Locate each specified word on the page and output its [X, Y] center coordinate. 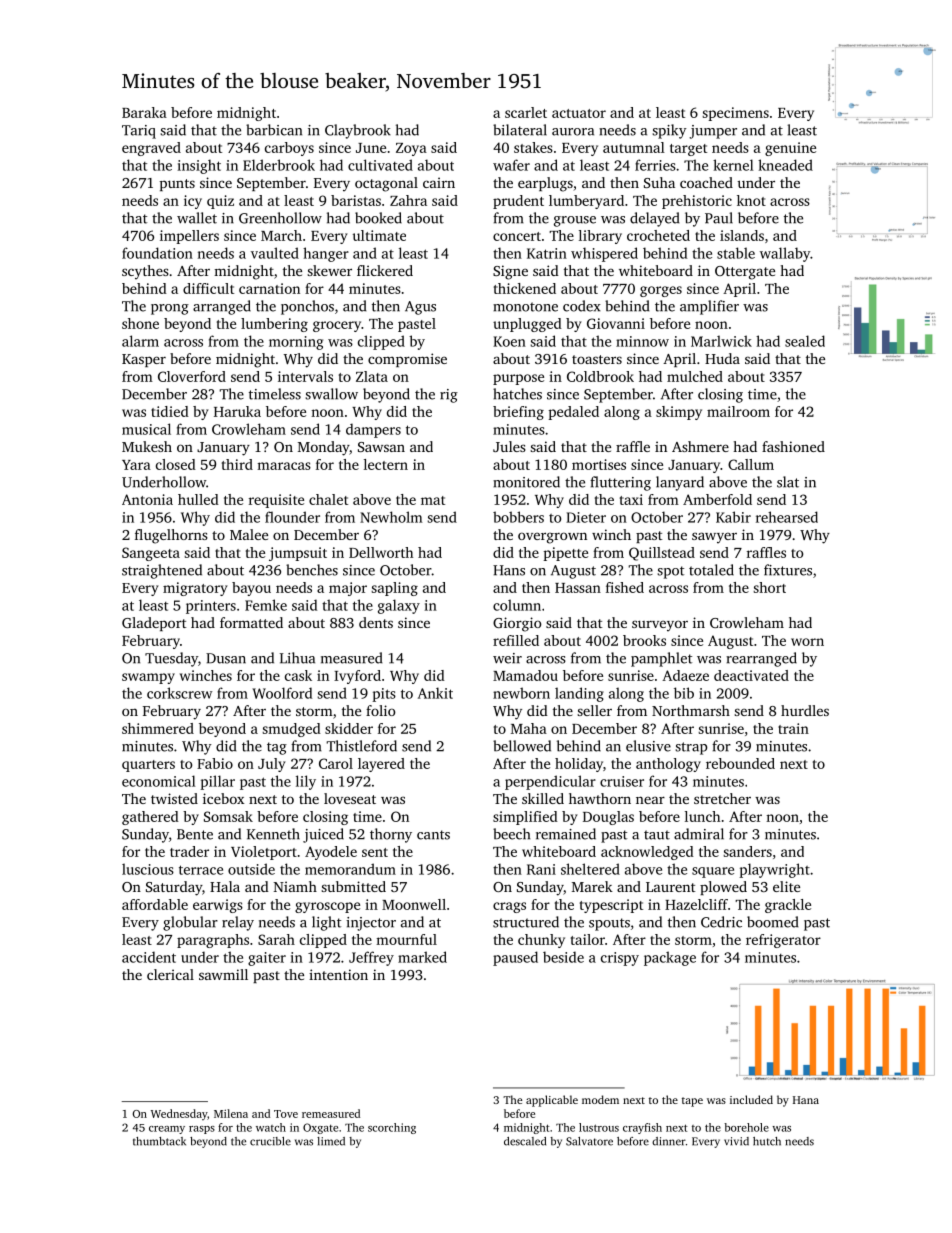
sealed [805, 341]
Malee [249, 534]
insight [199, 166]
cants [433, 835]
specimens [735, 114]
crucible [270, 1141]
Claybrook [358, 131]
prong [170, 309]
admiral [699, 834]
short [769, 587]
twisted [174, 798]
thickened [525, 288]
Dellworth [381, 552]
